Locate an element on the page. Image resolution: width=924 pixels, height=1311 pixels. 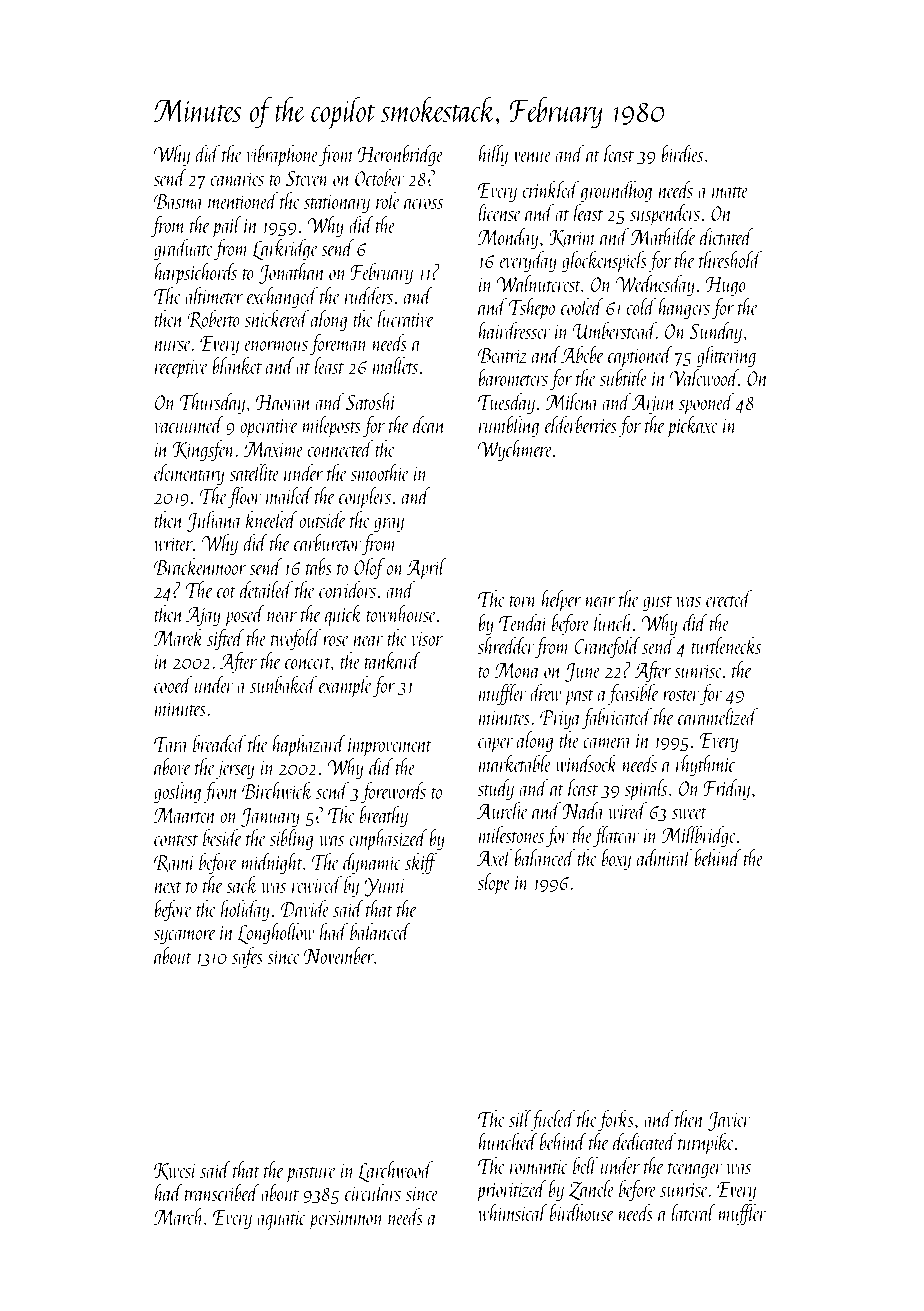
Brackenmoor is located at coordinates (200, 566).
